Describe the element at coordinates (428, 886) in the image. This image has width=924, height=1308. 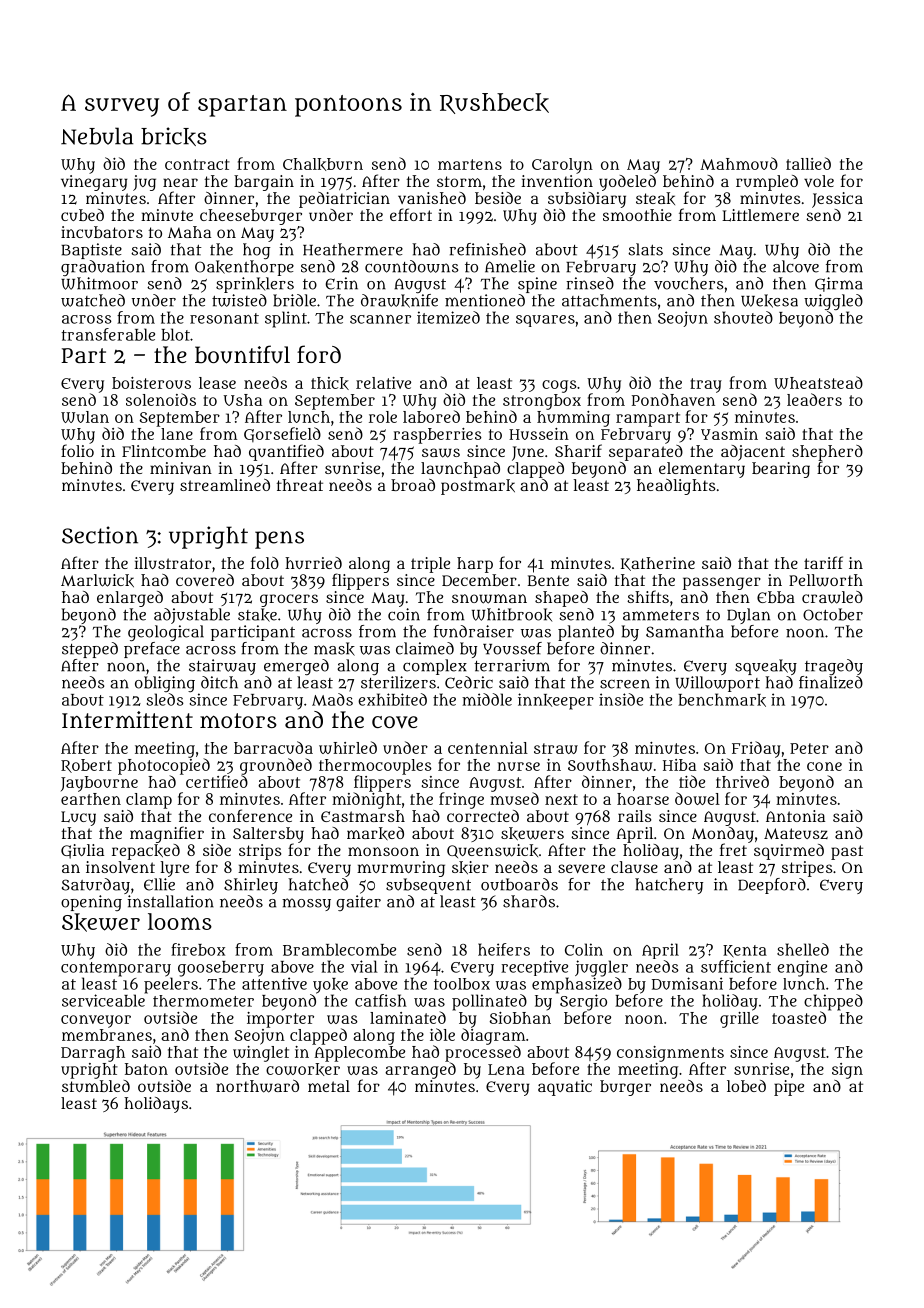
I see `subsequent` at that location.
